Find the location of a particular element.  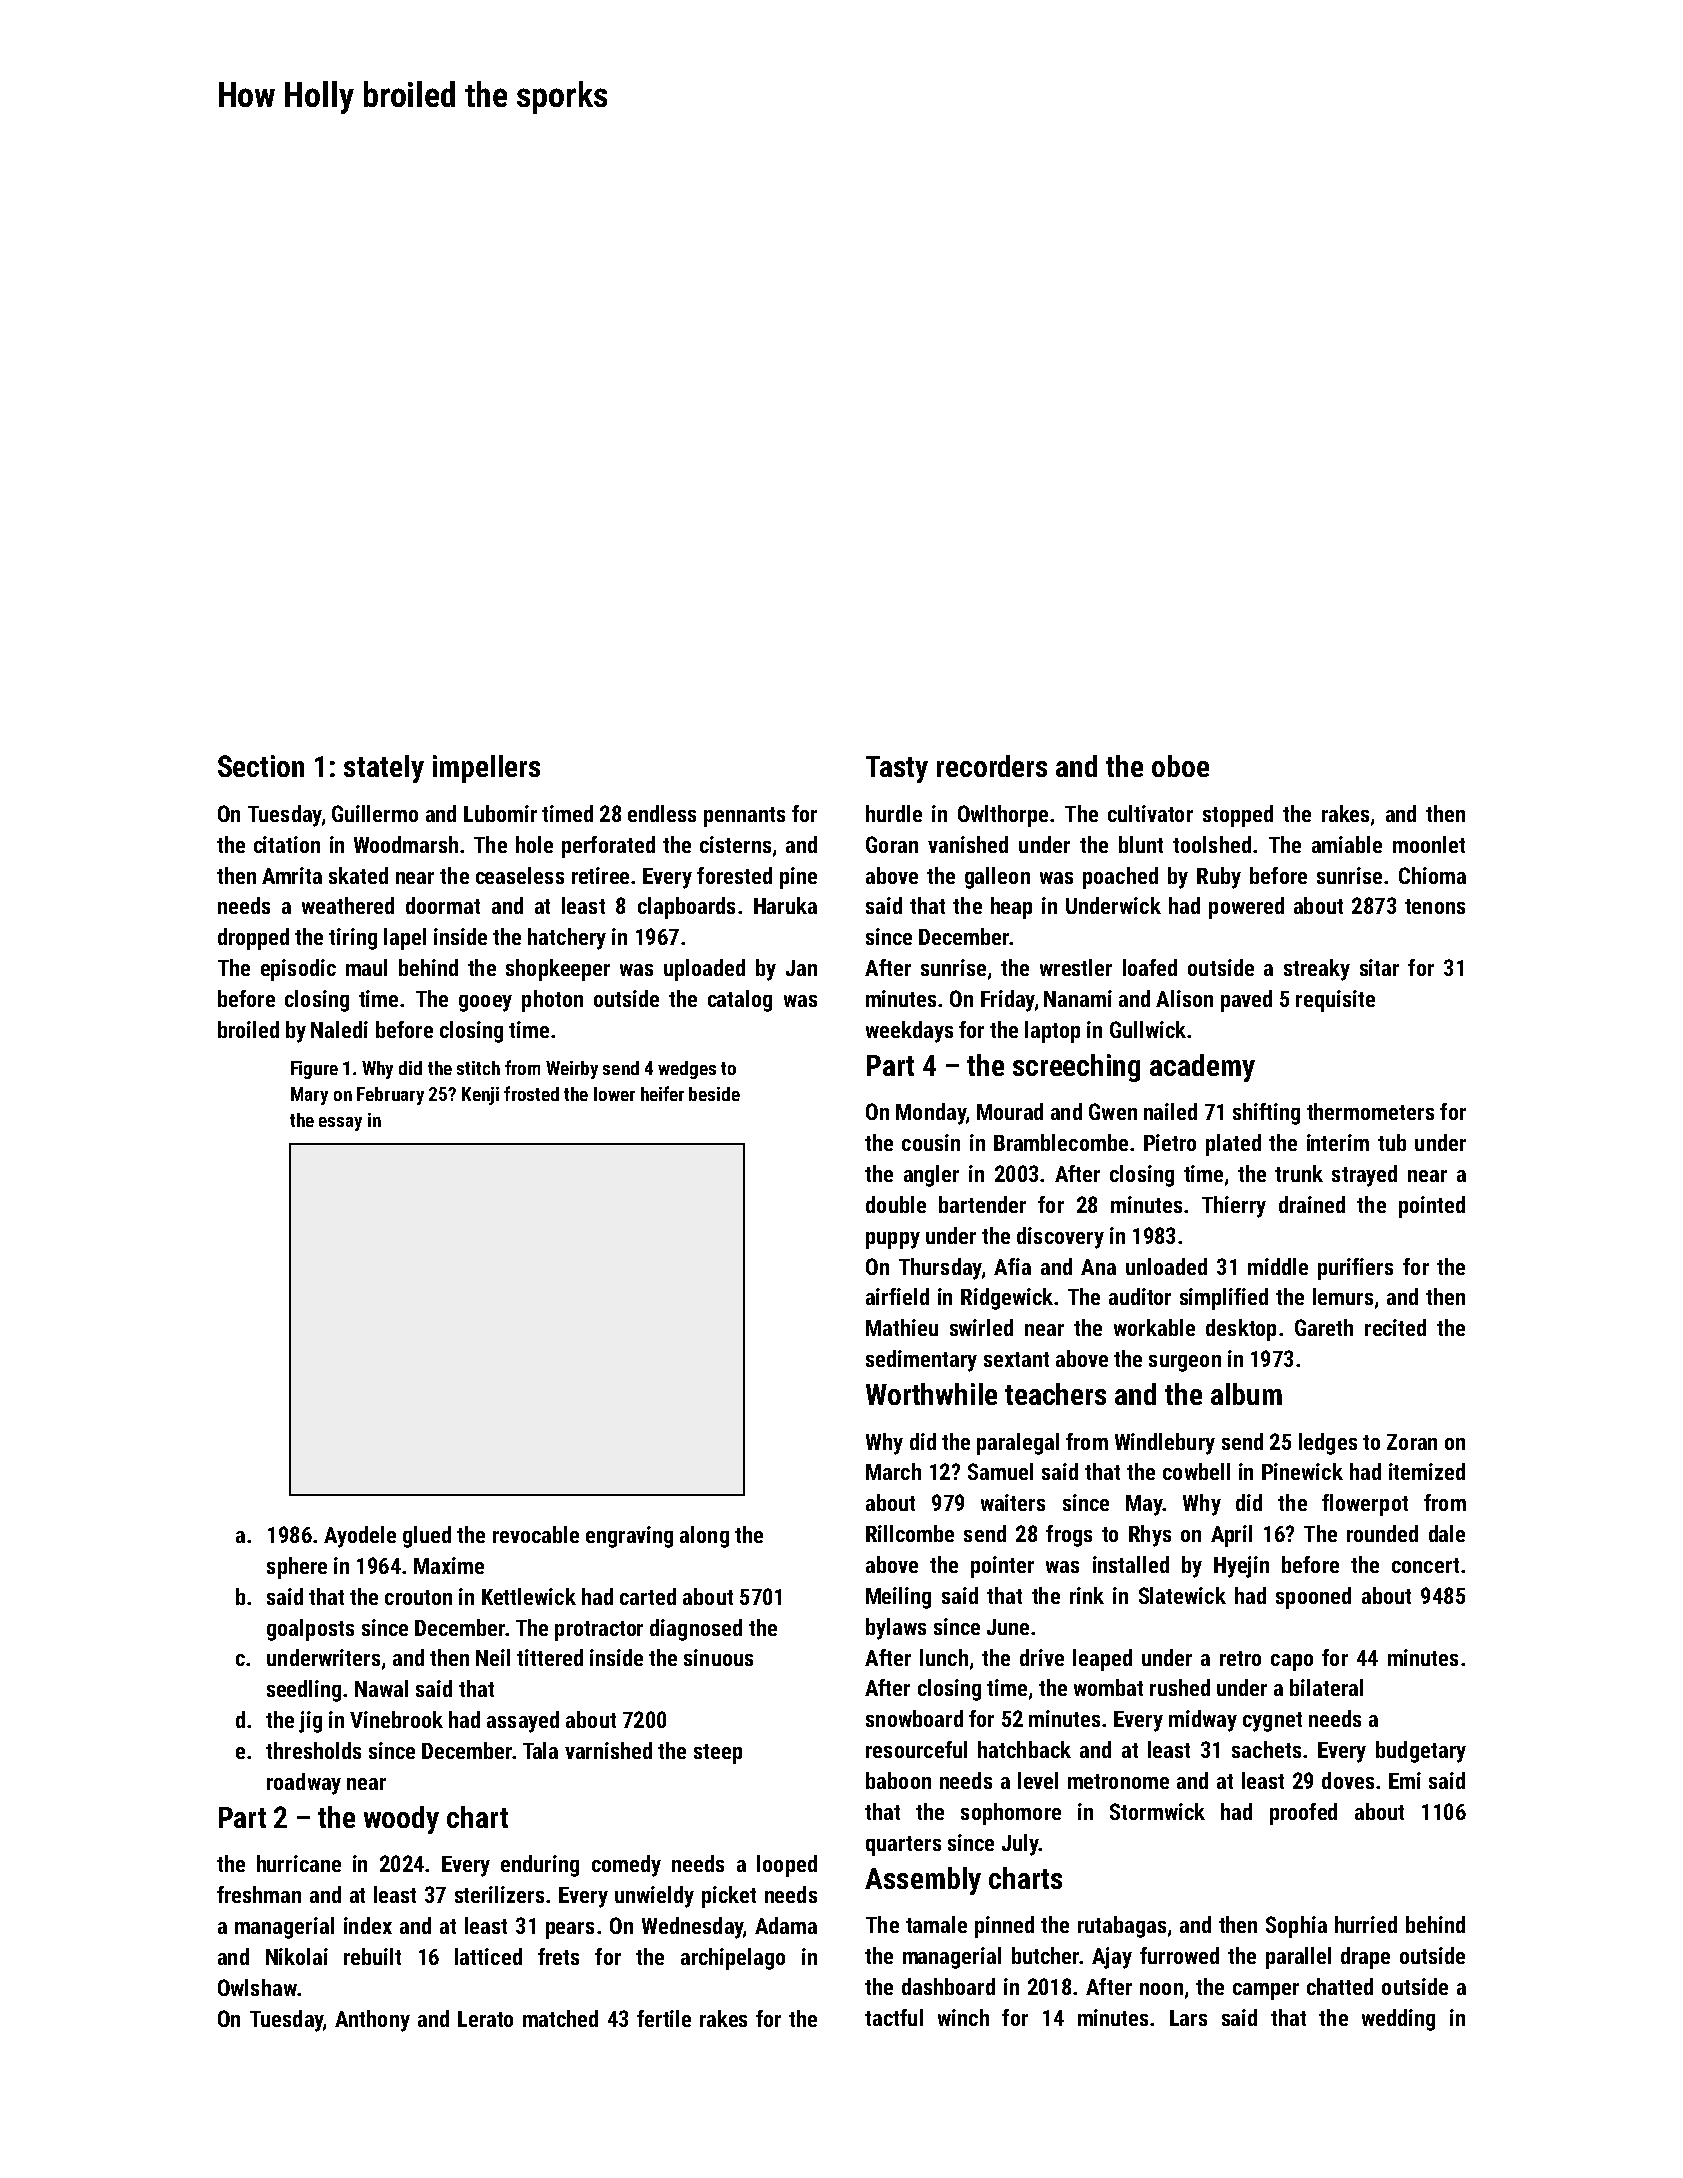

hurdle is located at coordinates (894, 813).
